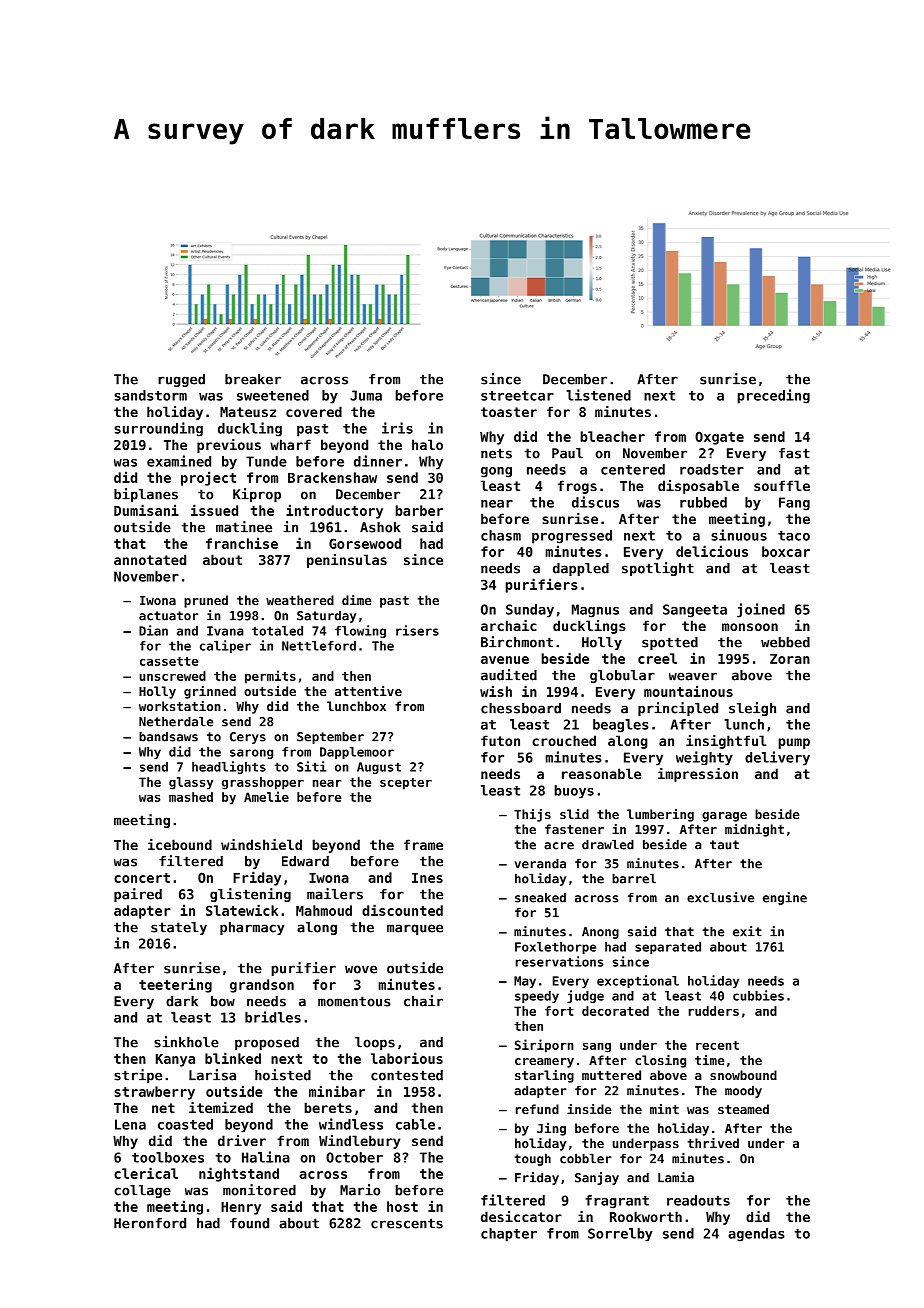 This screenshot has width=924, height=1308. I want to click on Juma, so click(366, 395).
